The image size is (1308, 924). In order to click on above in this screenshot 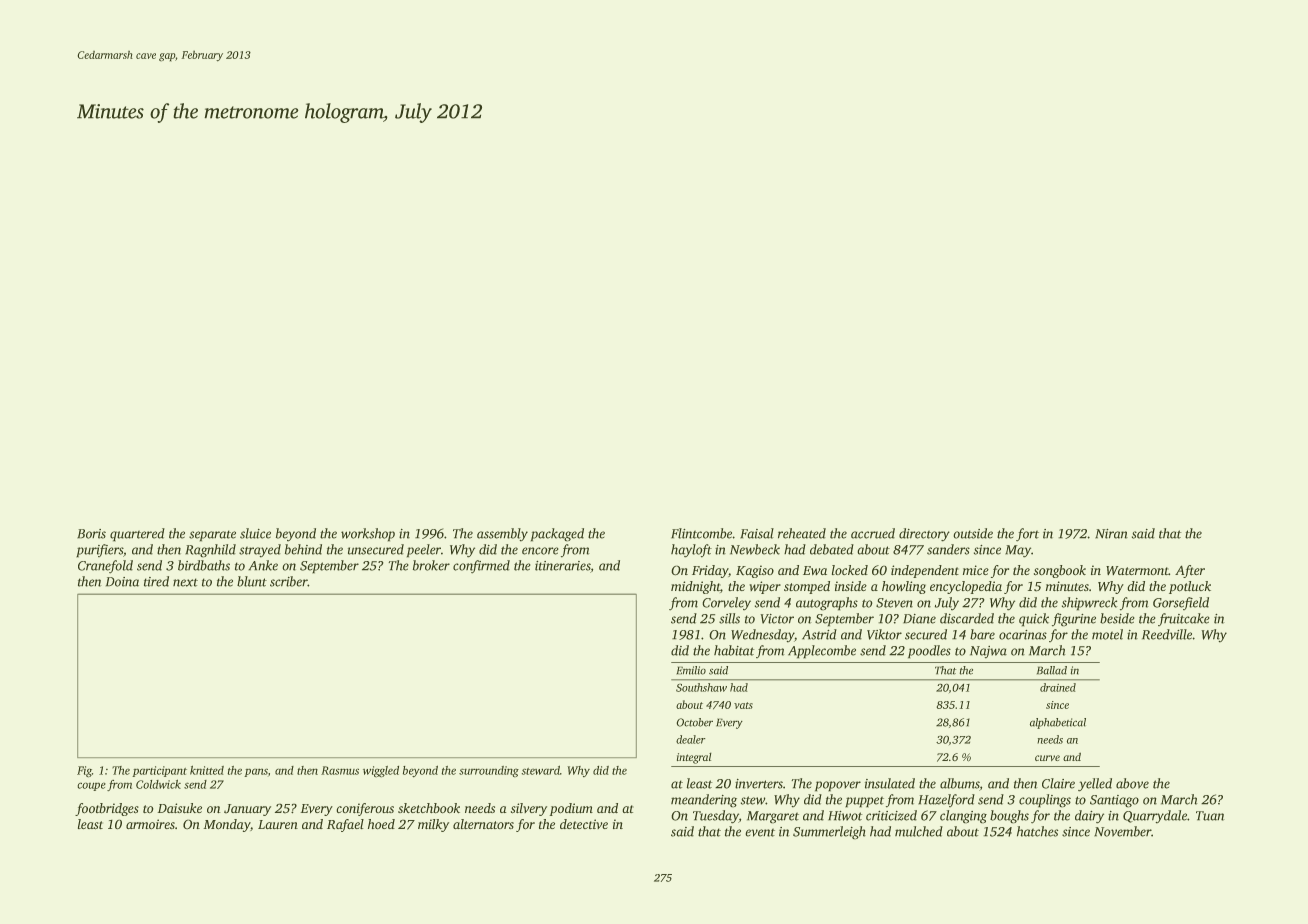, I will do `click(1132, 783)`.
